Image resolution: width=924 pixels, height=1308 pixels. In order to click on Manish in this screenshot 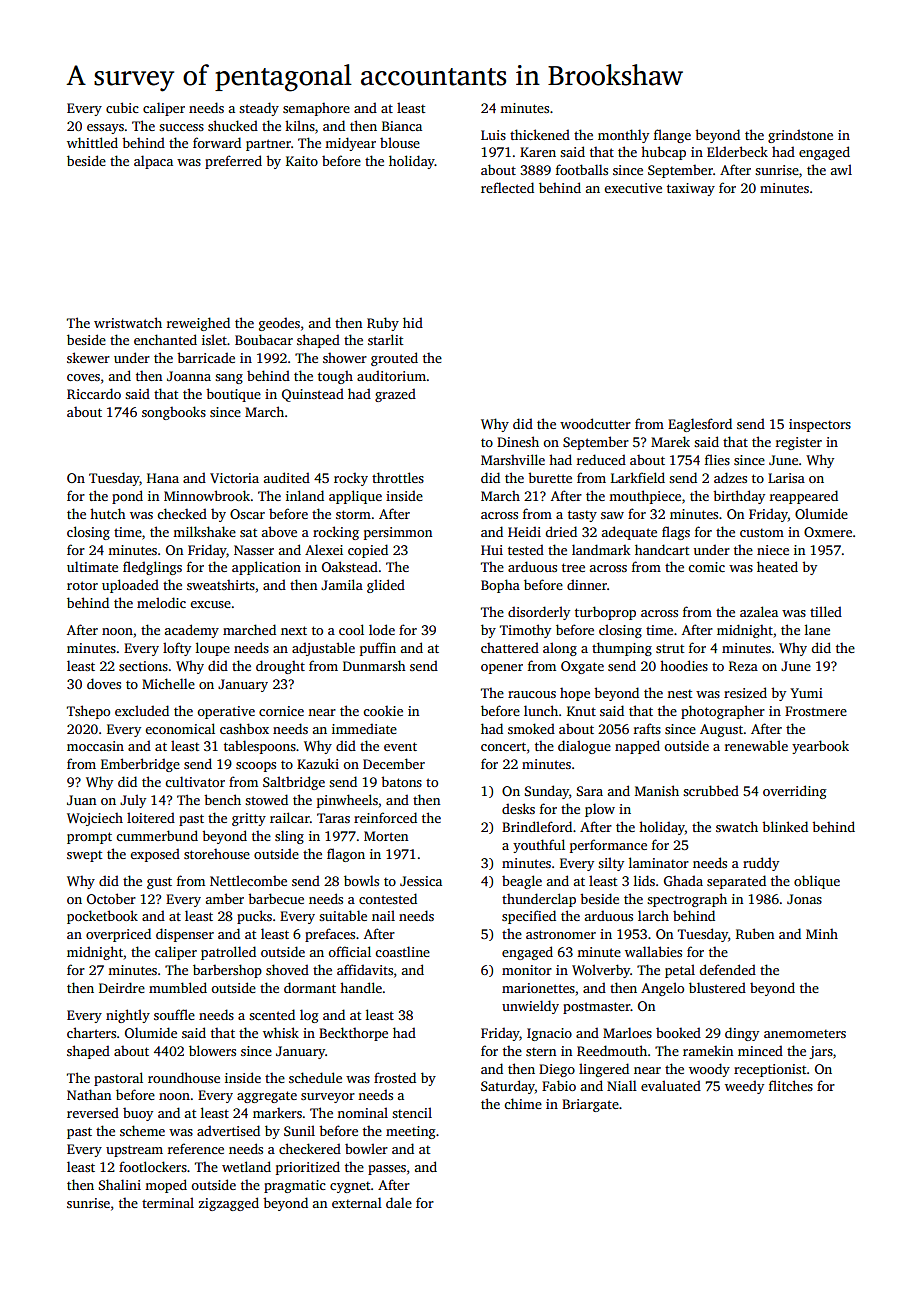, I will do `click(657, 790)`.
